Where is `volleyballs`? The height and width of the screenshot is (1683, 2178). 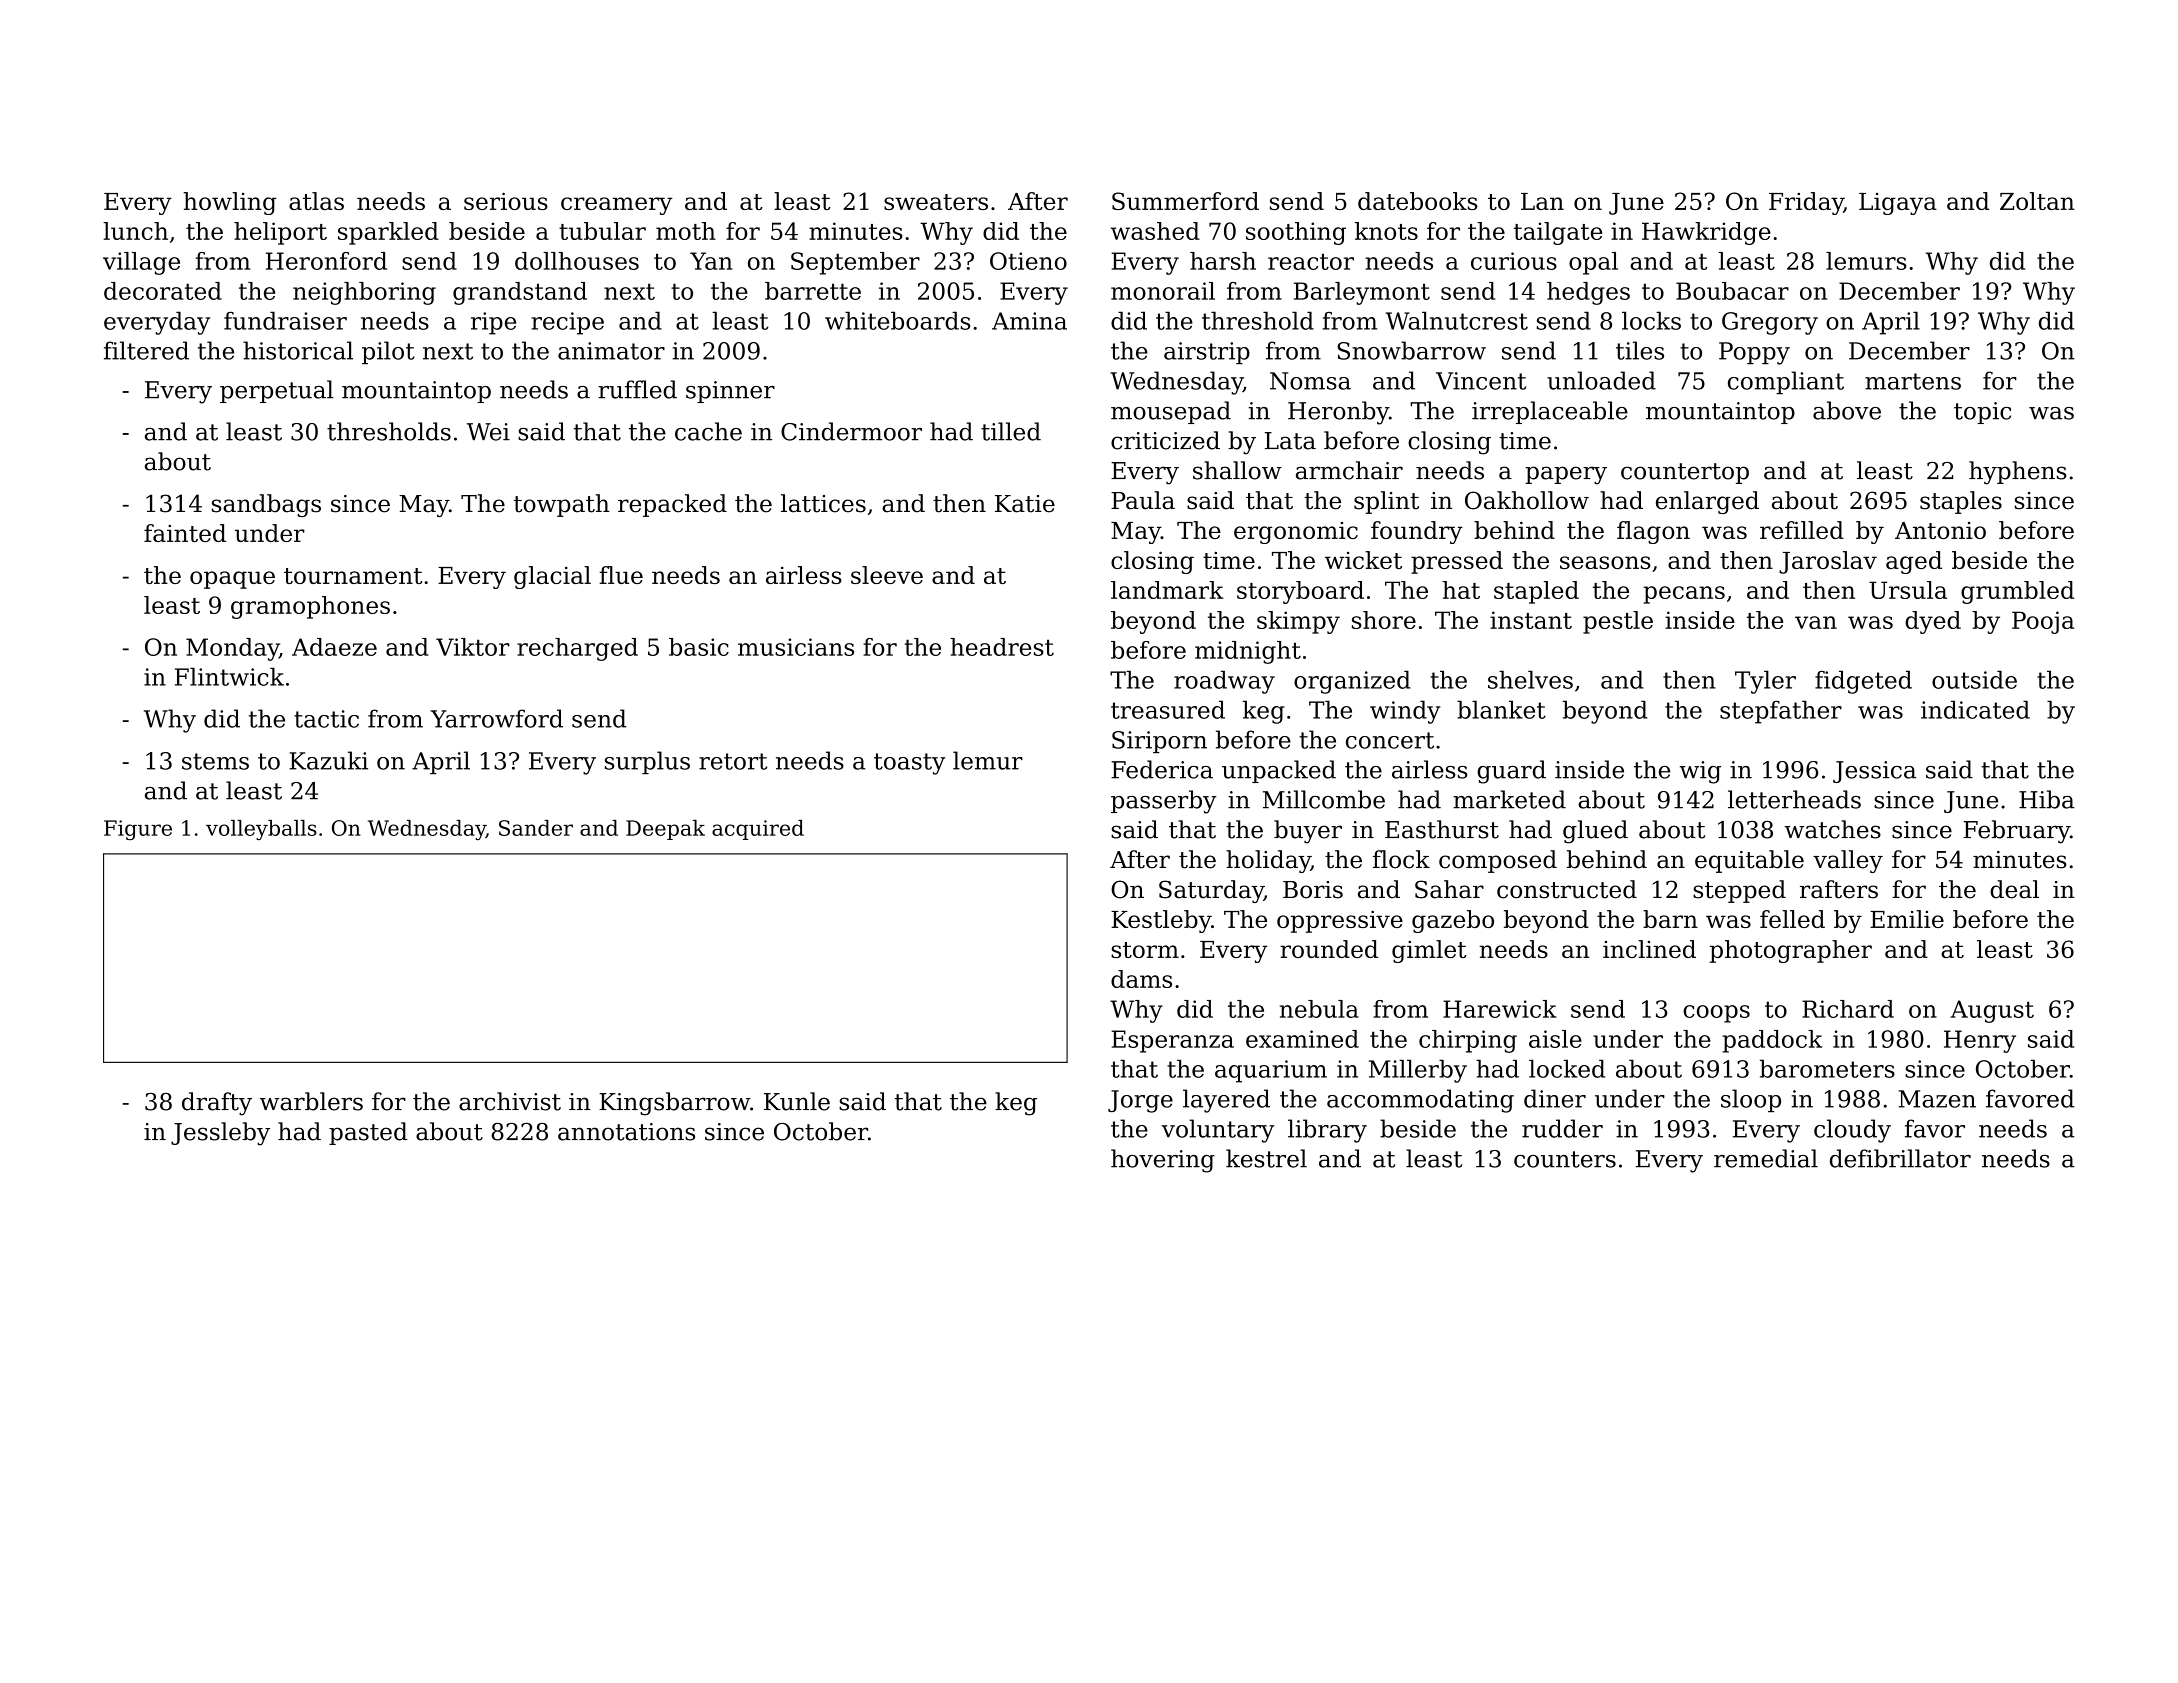
volleyballs is located at coordinates (261, 830).
